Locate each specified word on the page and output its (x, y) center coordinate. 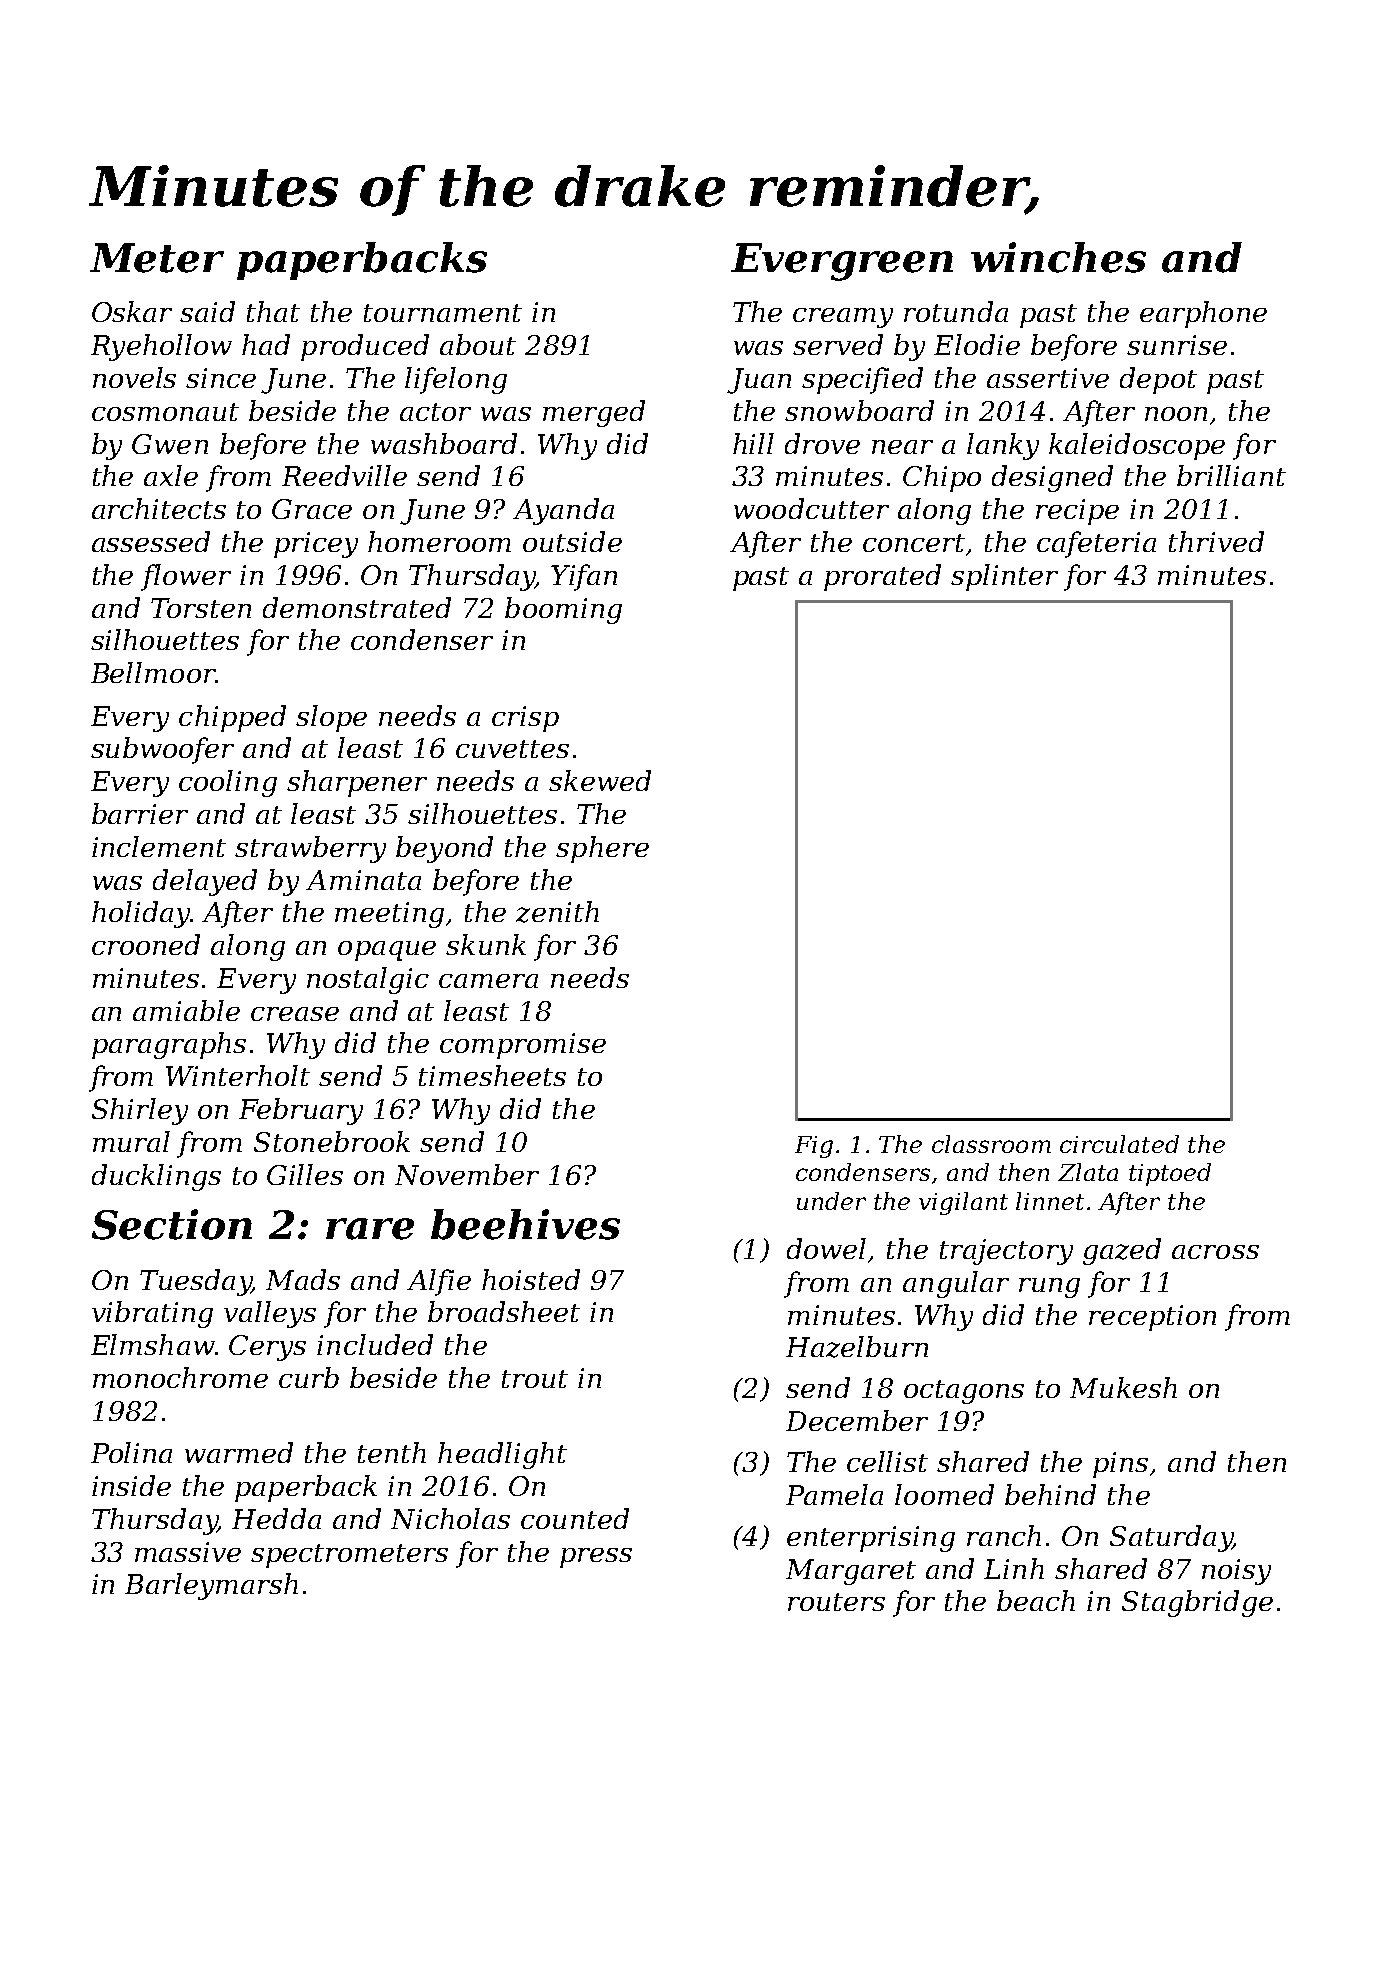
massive (188, 1552)
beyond (444, 849)
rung (1049, 1288)
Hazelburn (857, 1347)
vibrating (152, 1314)
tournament (443, 313)
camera (488, 981)
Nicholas (450, 1518)
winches (1058, 257)
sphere (602, 849)
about (478, 344)
